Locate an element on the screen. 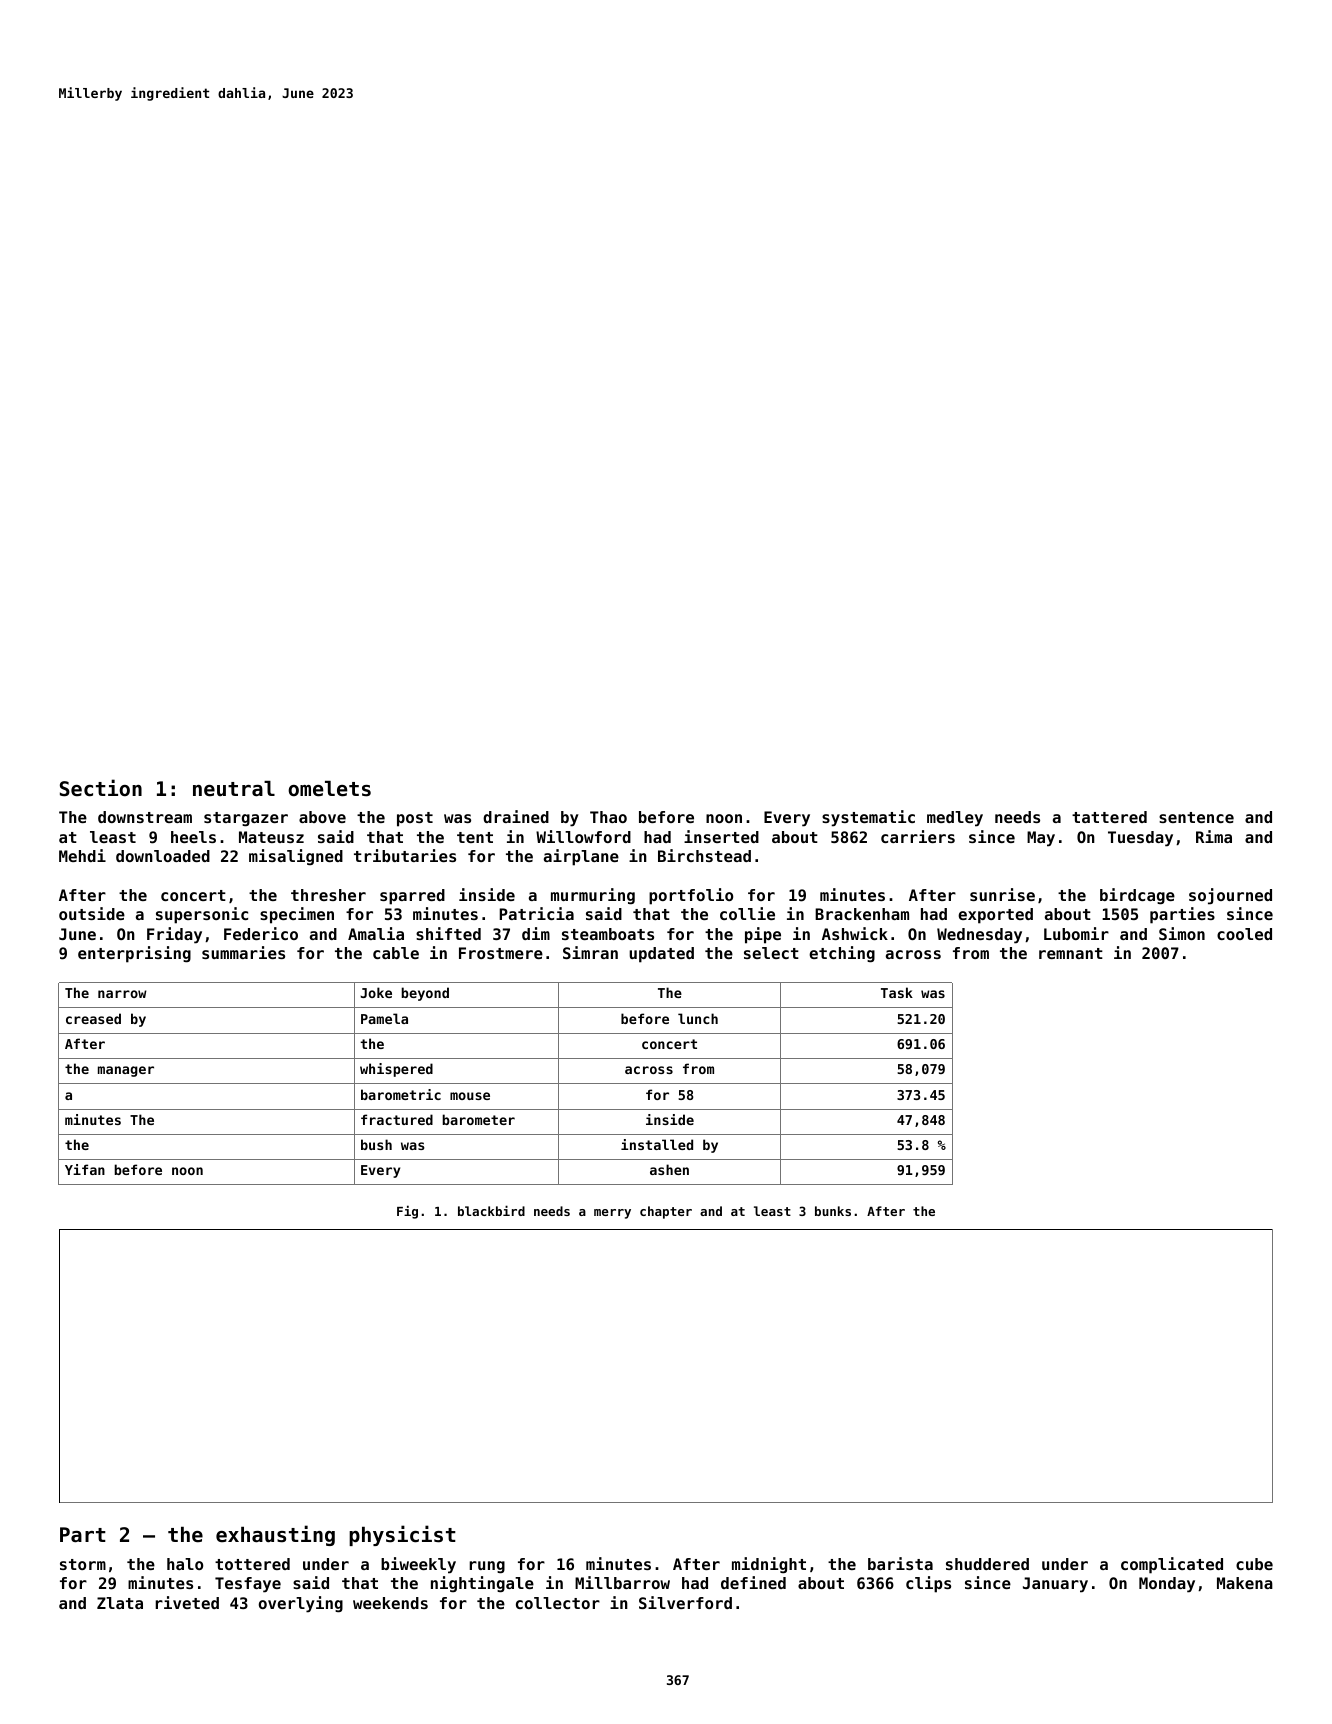 The height and width of the screenshot is (1724, 1332). systematic is located at coordinates (868, 818).
